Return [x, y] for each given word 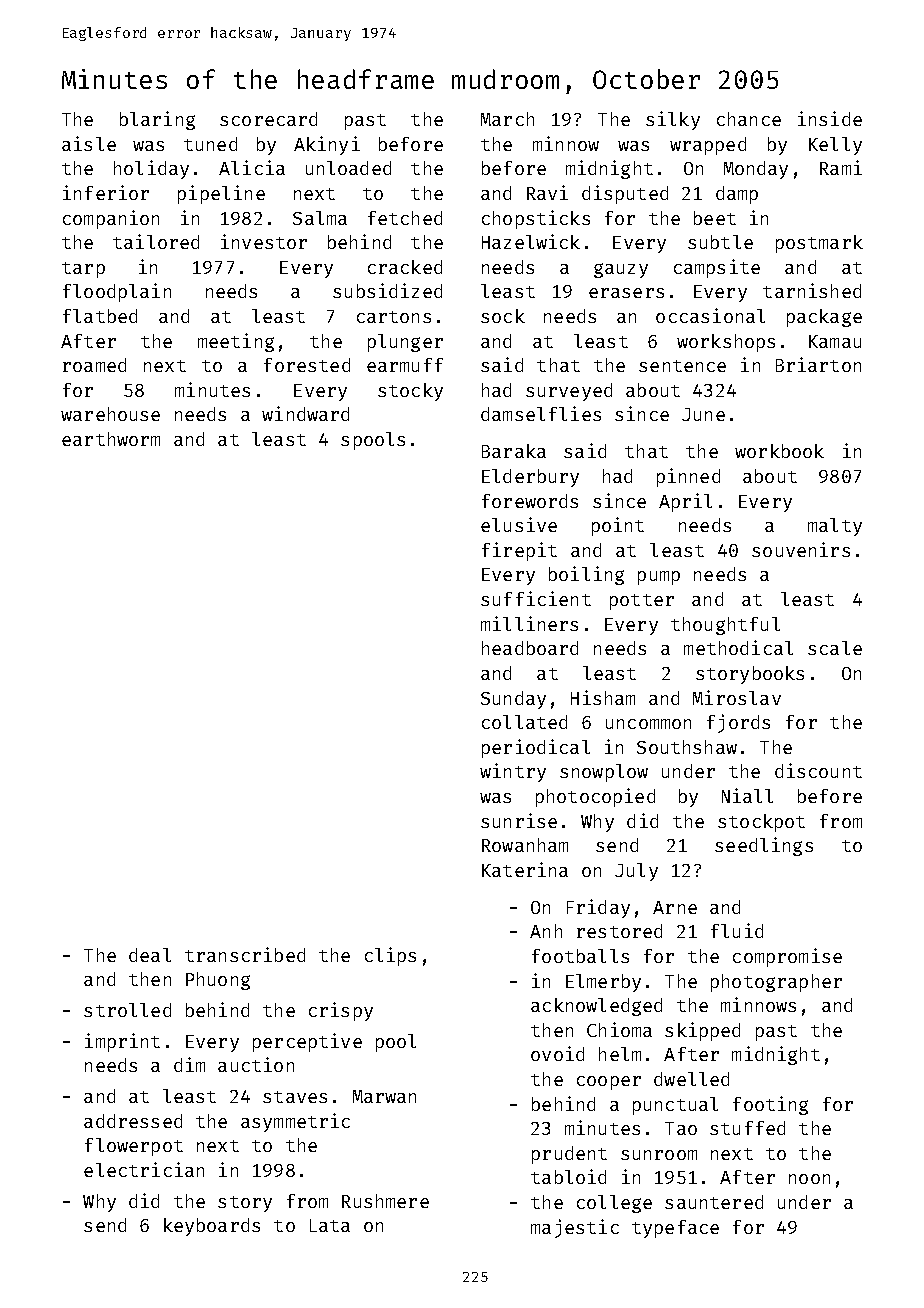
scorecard [268, 119]
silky [673, 120]
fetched [405, 218]
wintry [513, 772]
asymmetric [295, 1122]
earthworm [111, 439]
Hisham [603, 697]
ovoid [557, 1053]
